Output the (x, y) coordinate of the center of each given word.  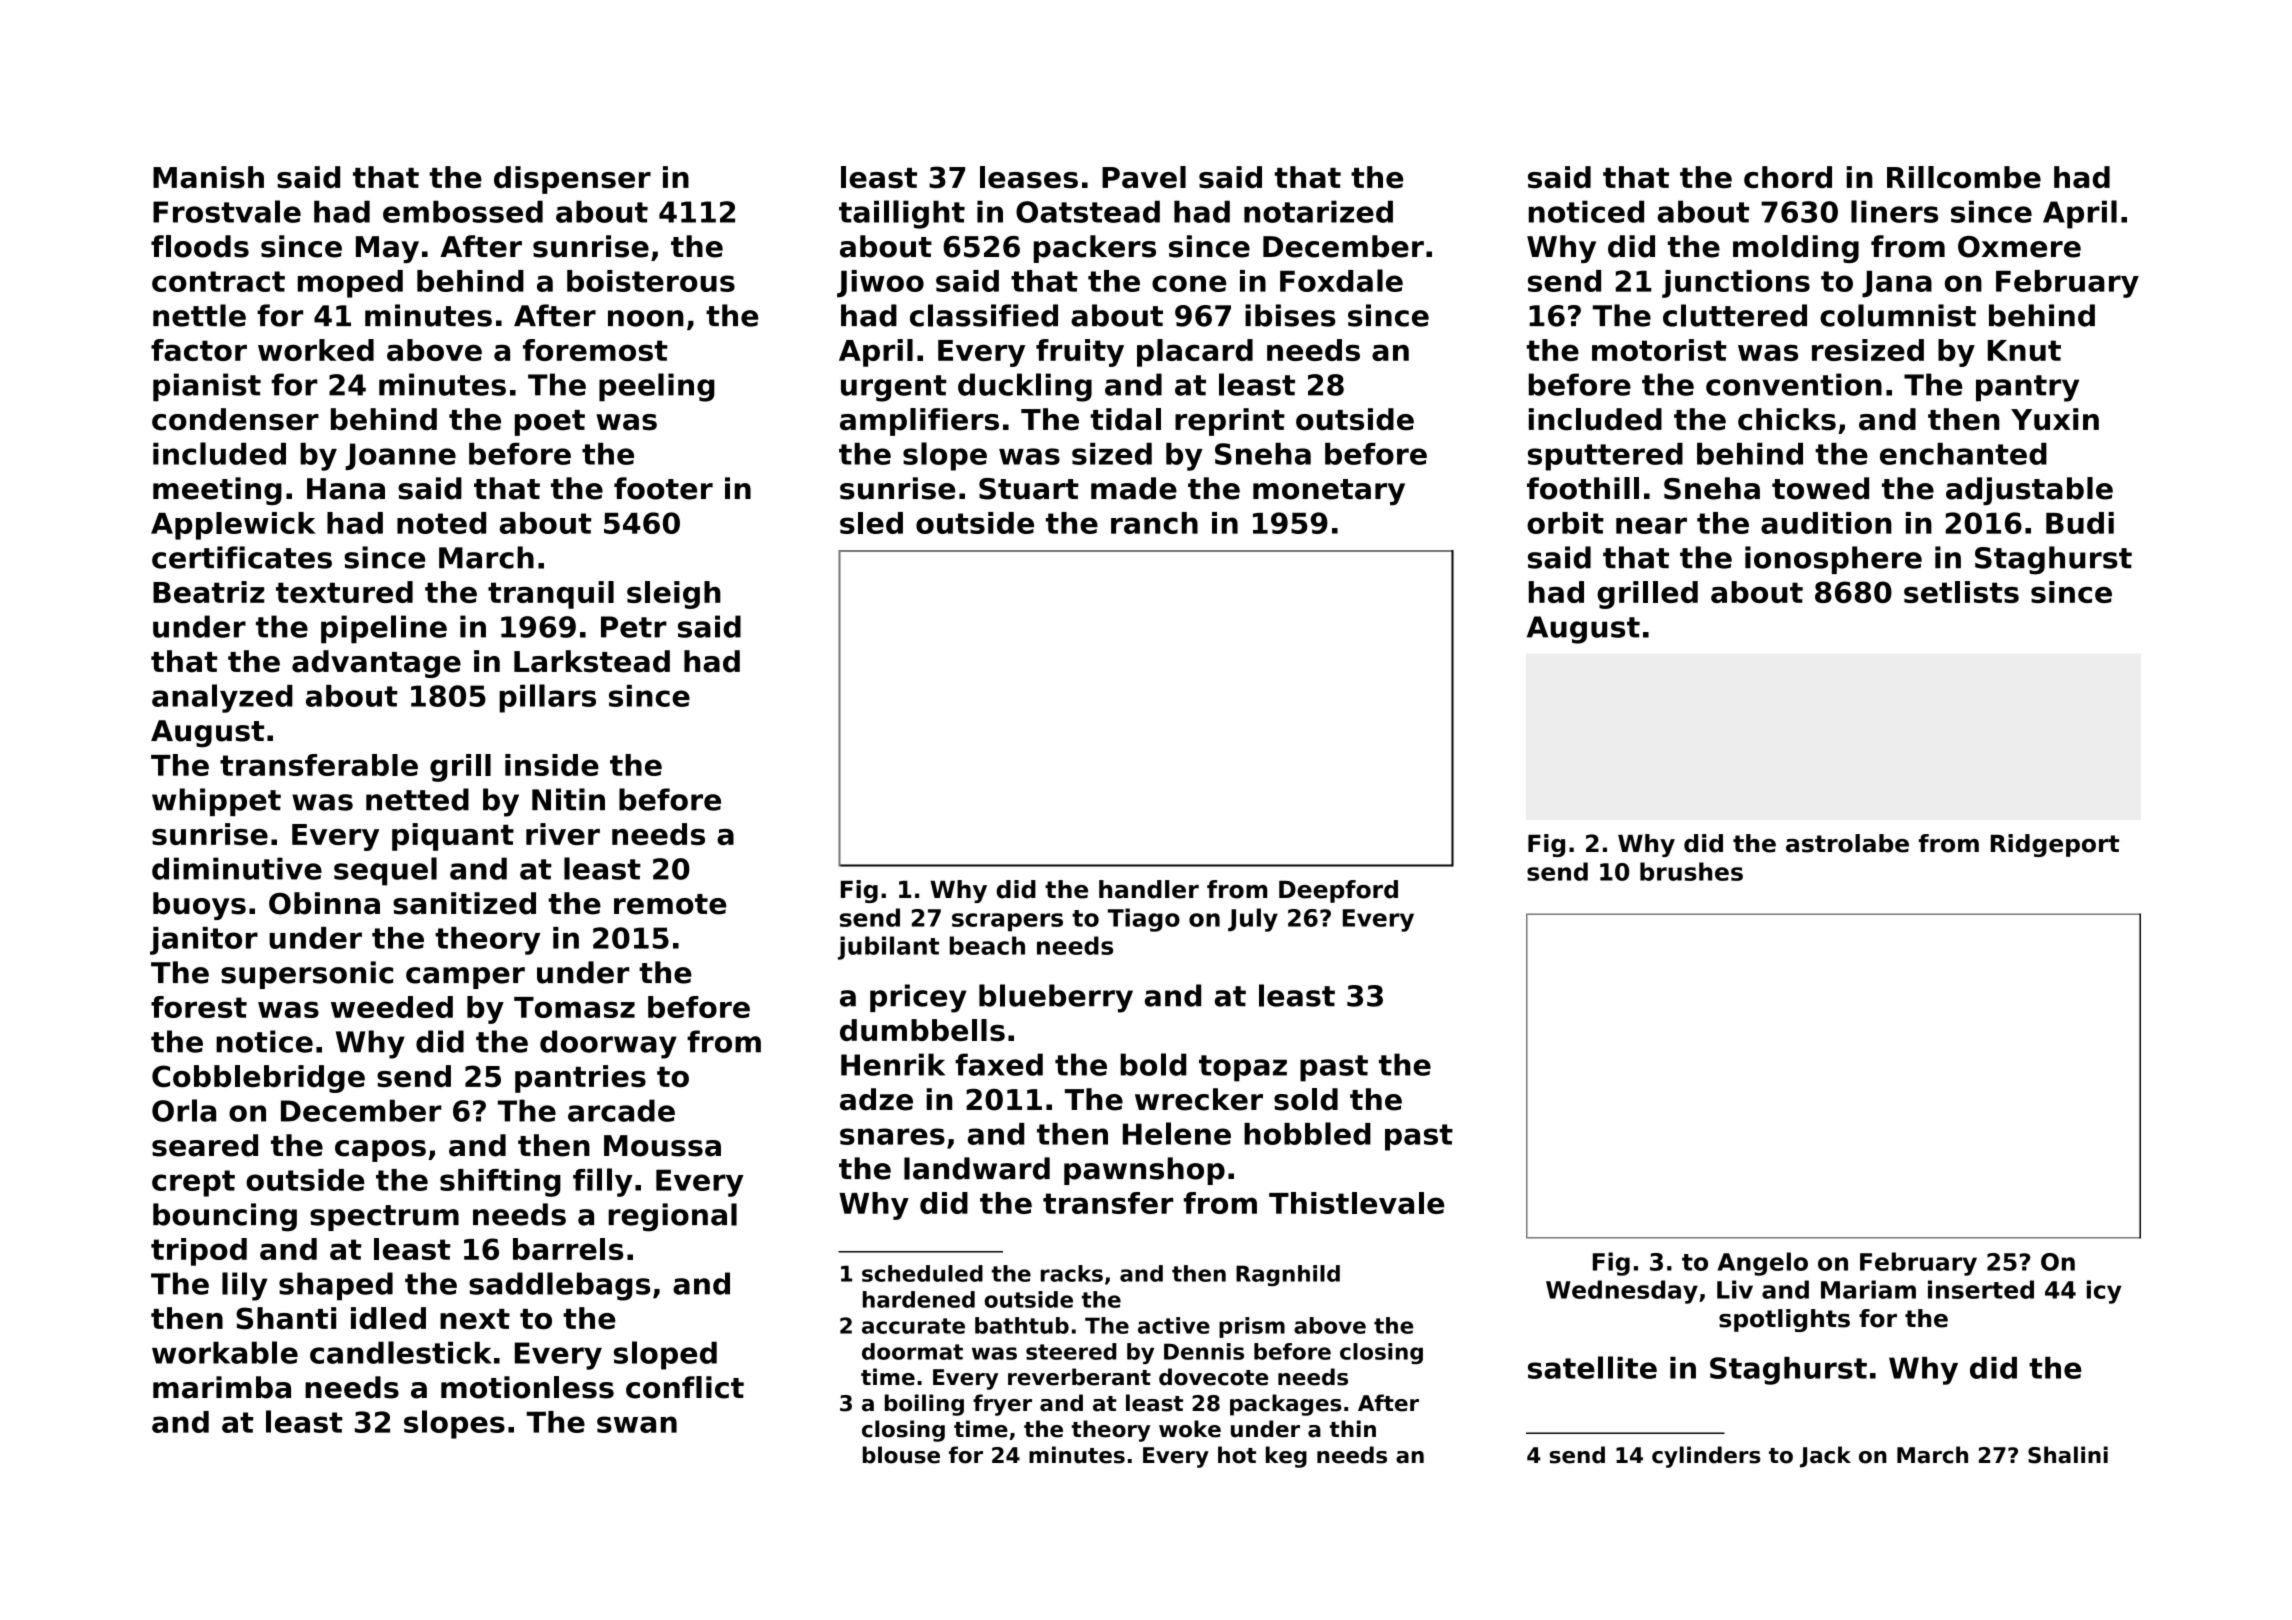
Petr (634, 627)
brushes (1691, 871)
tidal (1125, 419)
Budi (2080, 523)
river (563, 834)
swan (637, 1424)
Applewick (233, 526)
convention (1794, 384)
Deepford (1338, 891)
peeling (657, 387)
